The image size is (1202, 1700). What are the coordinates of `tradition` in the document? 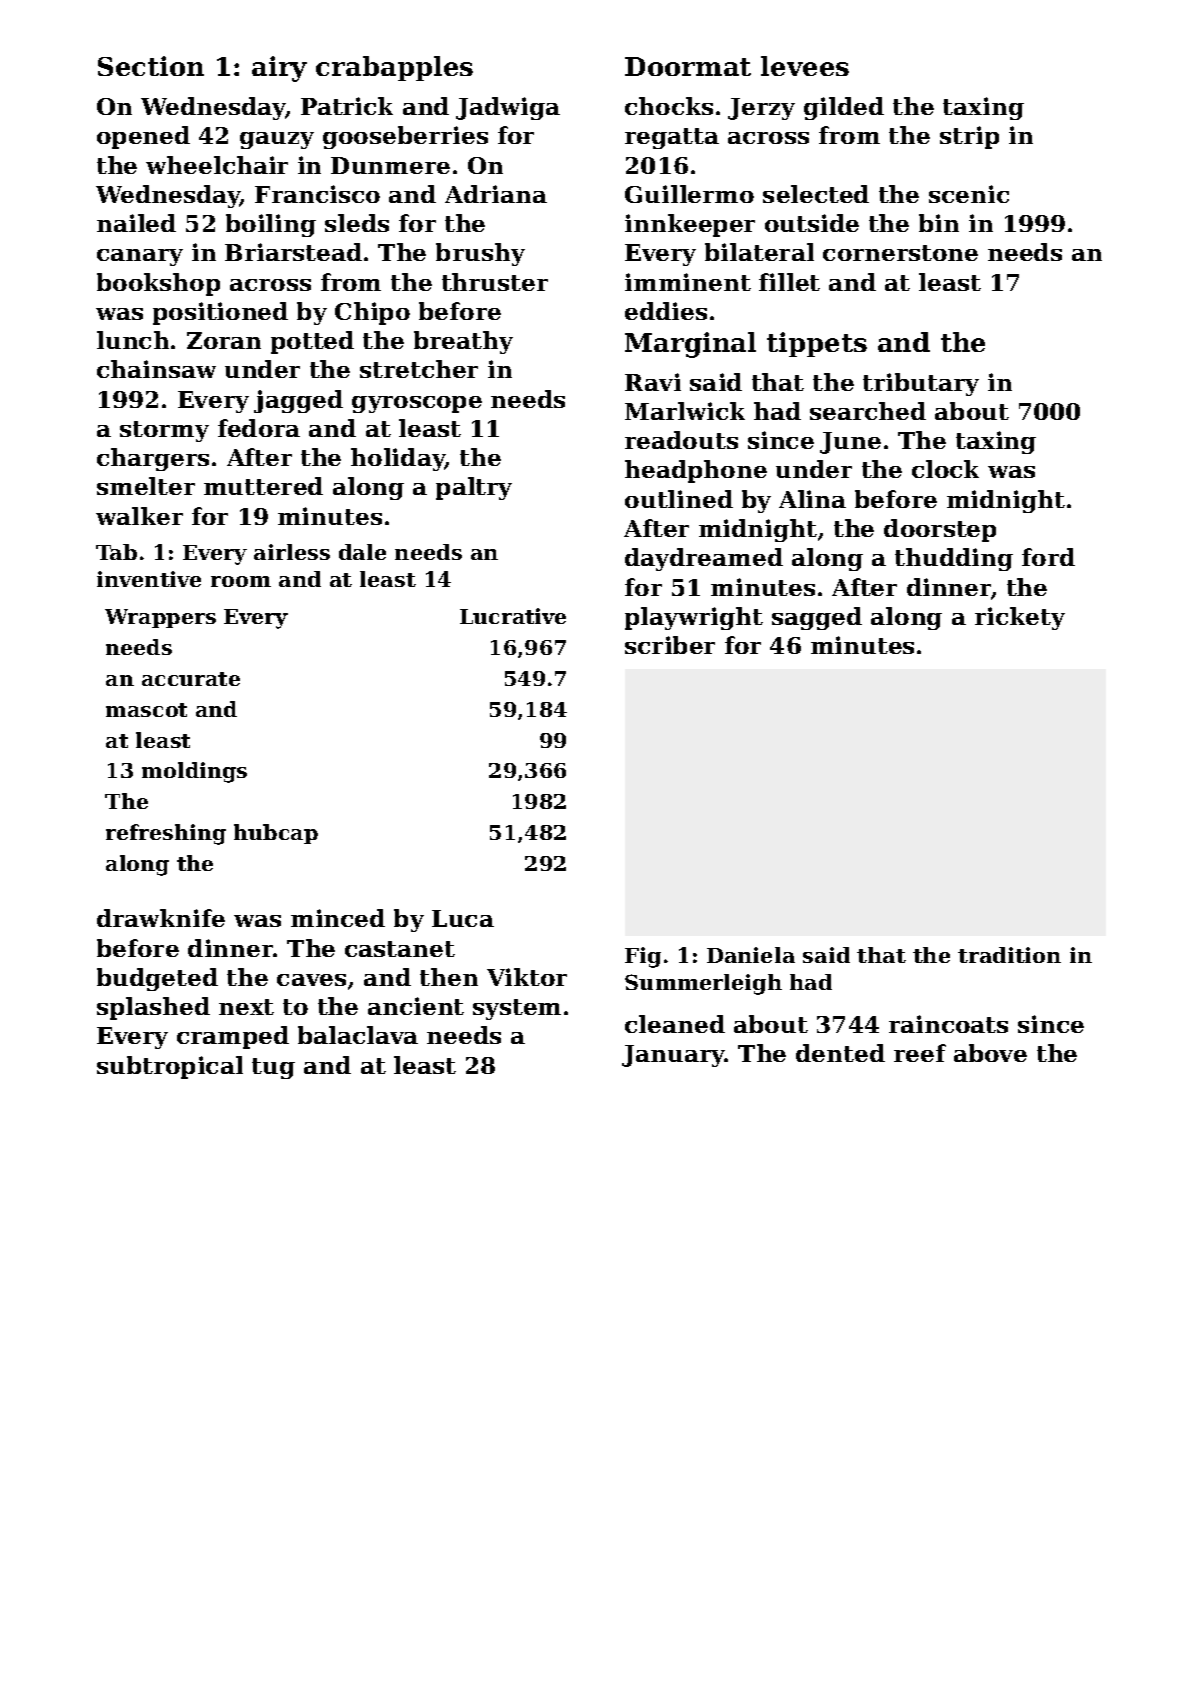 It's located at (1009, 955).
